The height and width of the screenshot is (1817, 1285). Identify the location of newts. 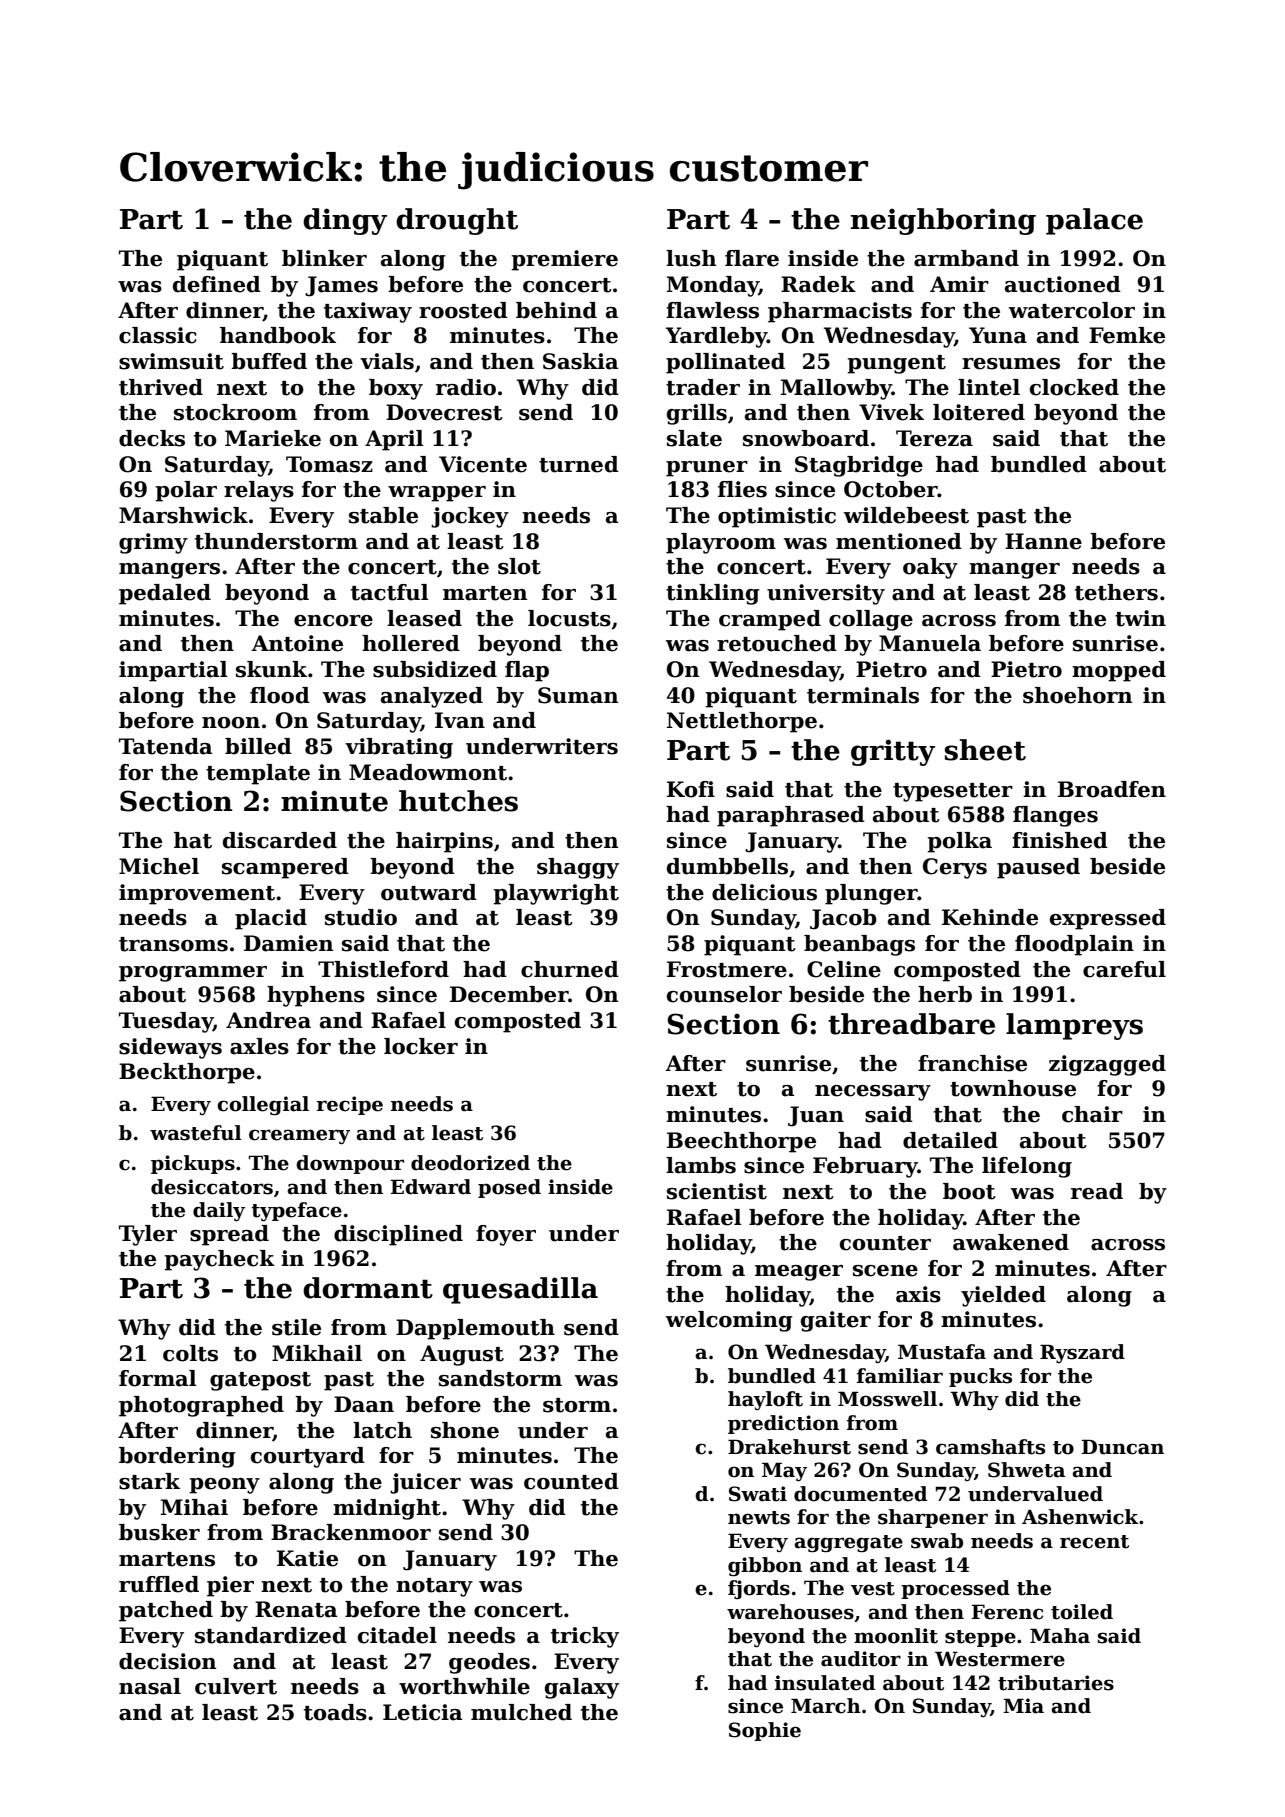
(759, 1518).
